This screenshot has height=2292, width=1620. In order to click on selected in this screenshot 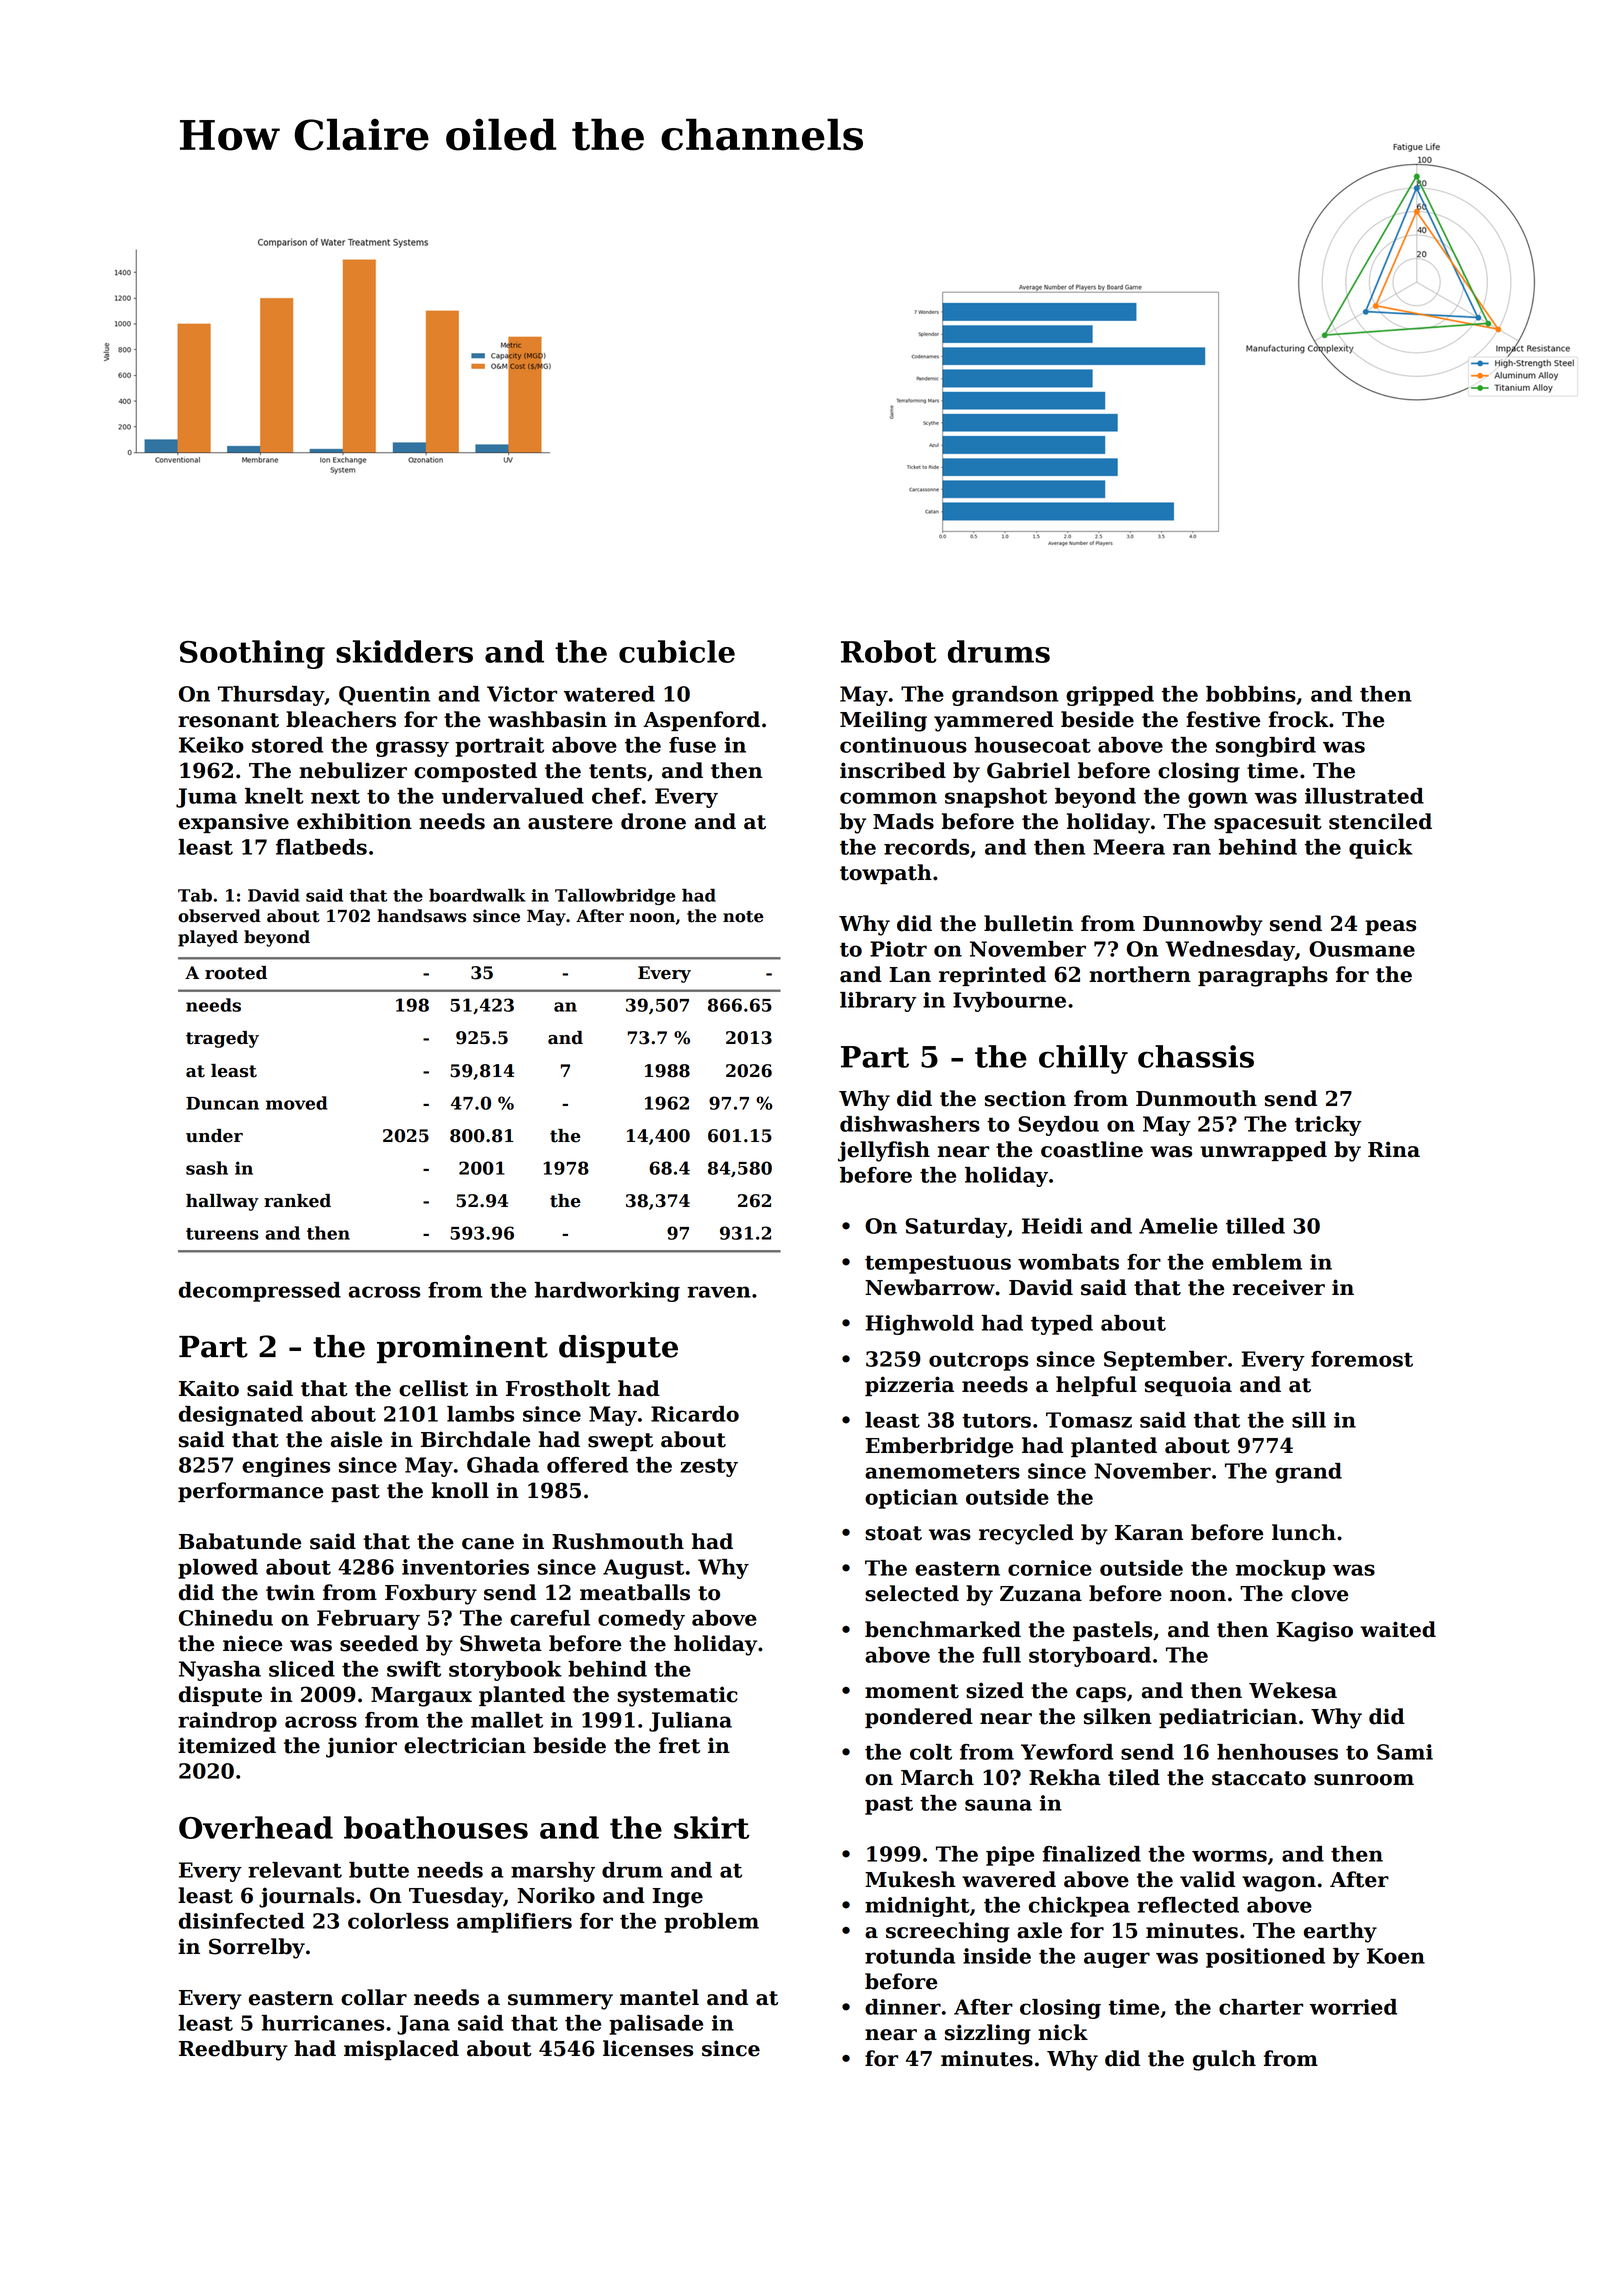, I will do `click(912, 1593)`.
